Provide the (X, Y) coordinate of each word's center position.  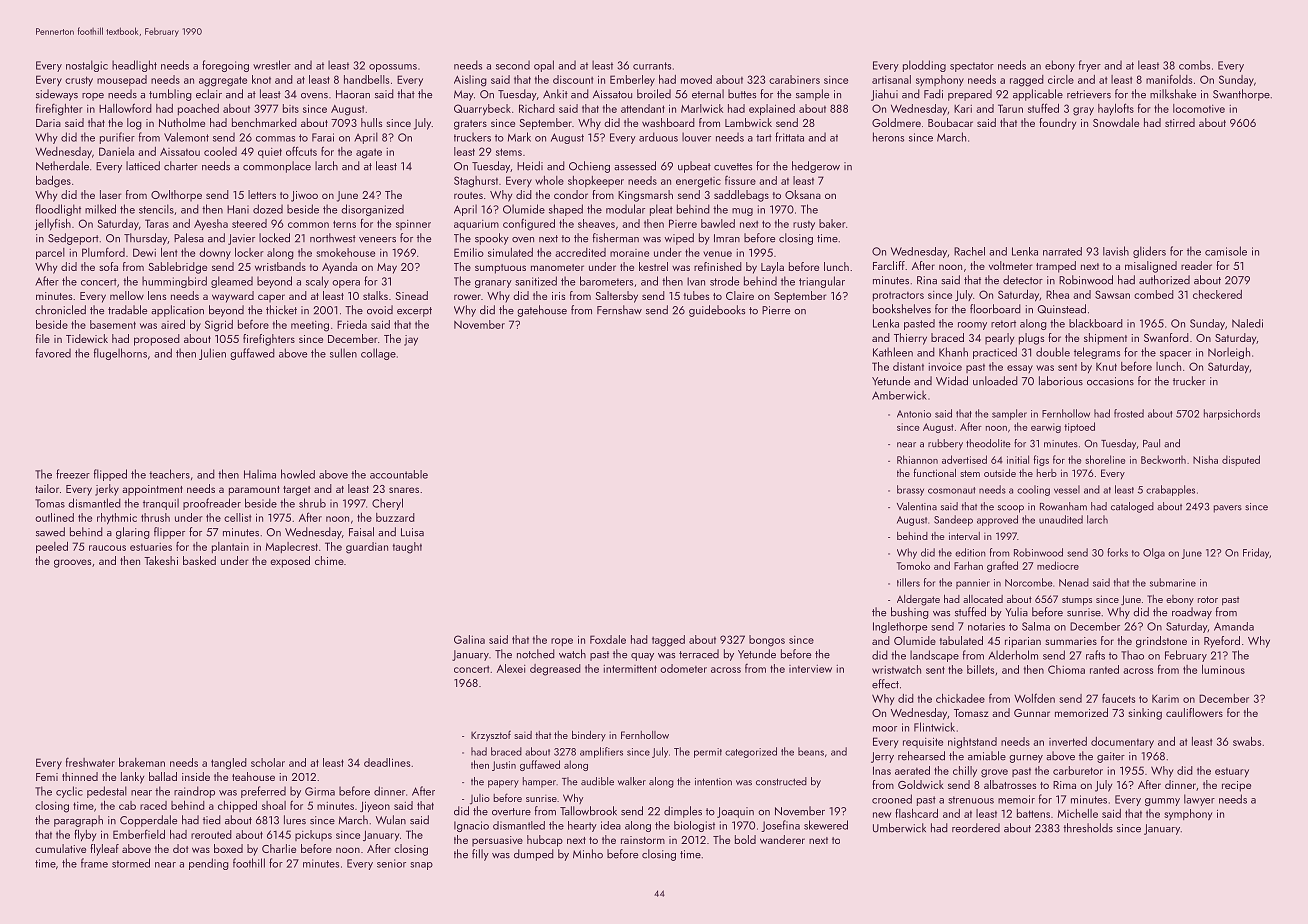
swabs (1247, 741)
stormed (131, 863)
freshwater (90, 762)
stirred (1180, 122)
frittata (789, 137)
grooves (72, 563)
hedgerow (816, 167)
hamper (539, 782)
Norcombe (1029, 582)
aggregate (223, 81)
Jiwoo (304, 196)
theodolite (988, 443)
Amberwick (899, 395)
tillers (908, 582)
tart (764, 138)
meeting (310, 326)
